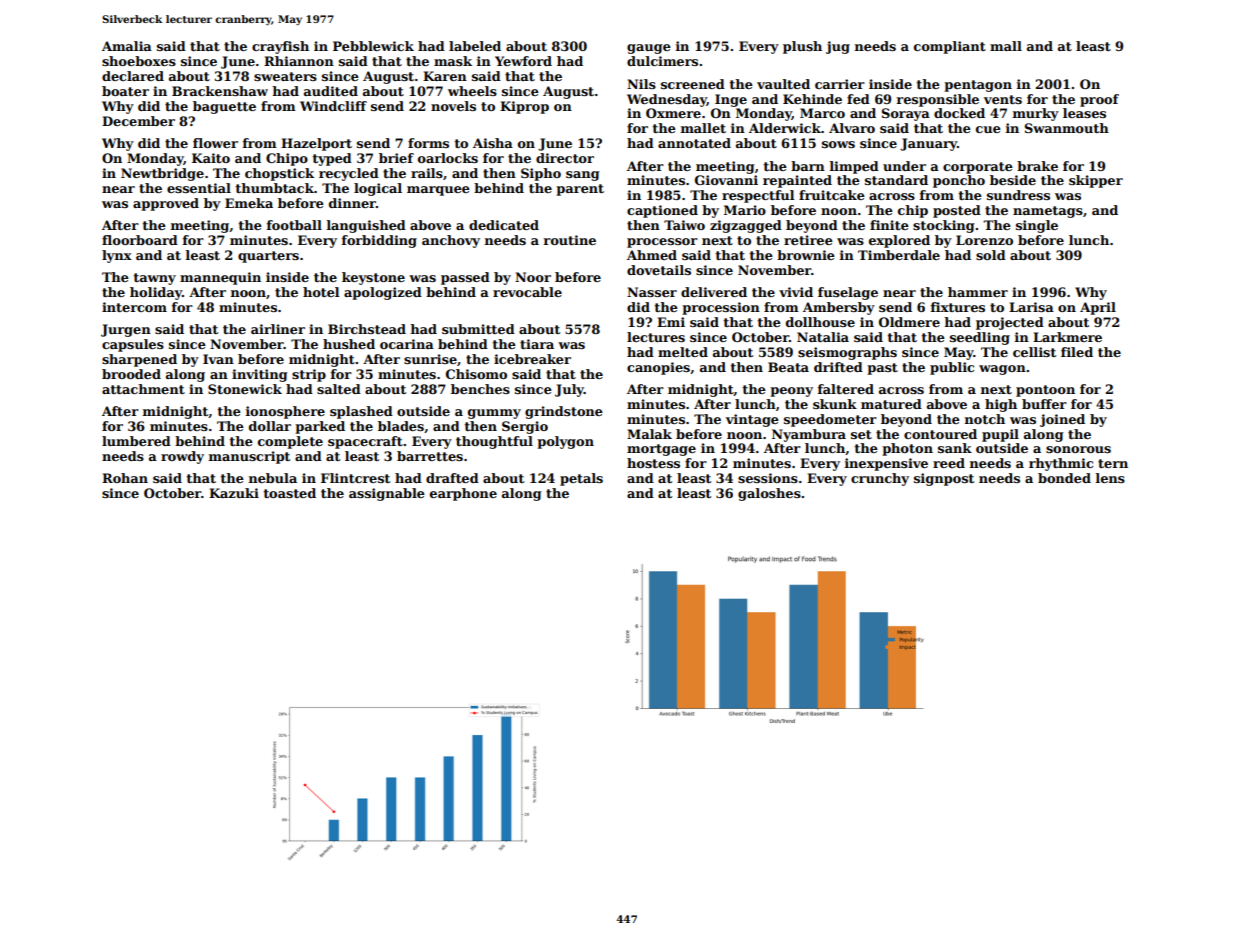  What do you see at coordinates (279, 174) in the screenshot?
I see `chopstick` at bounding box center [279, 174].
